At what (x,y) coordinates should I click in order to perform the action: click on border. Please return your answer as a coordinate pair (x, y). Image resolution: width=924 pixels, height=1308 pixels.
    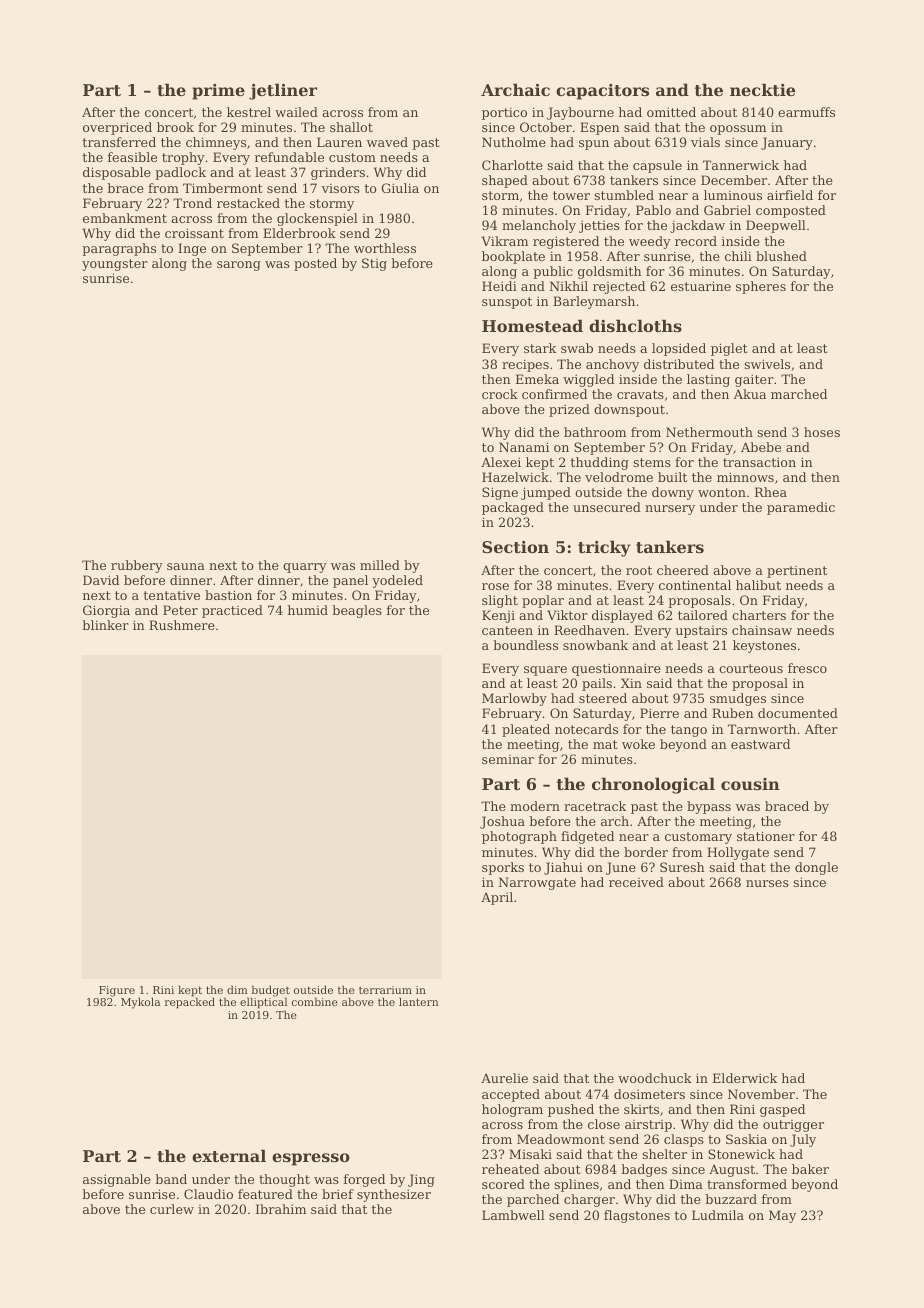
    Looking at the image, I should click on (646, 852).
